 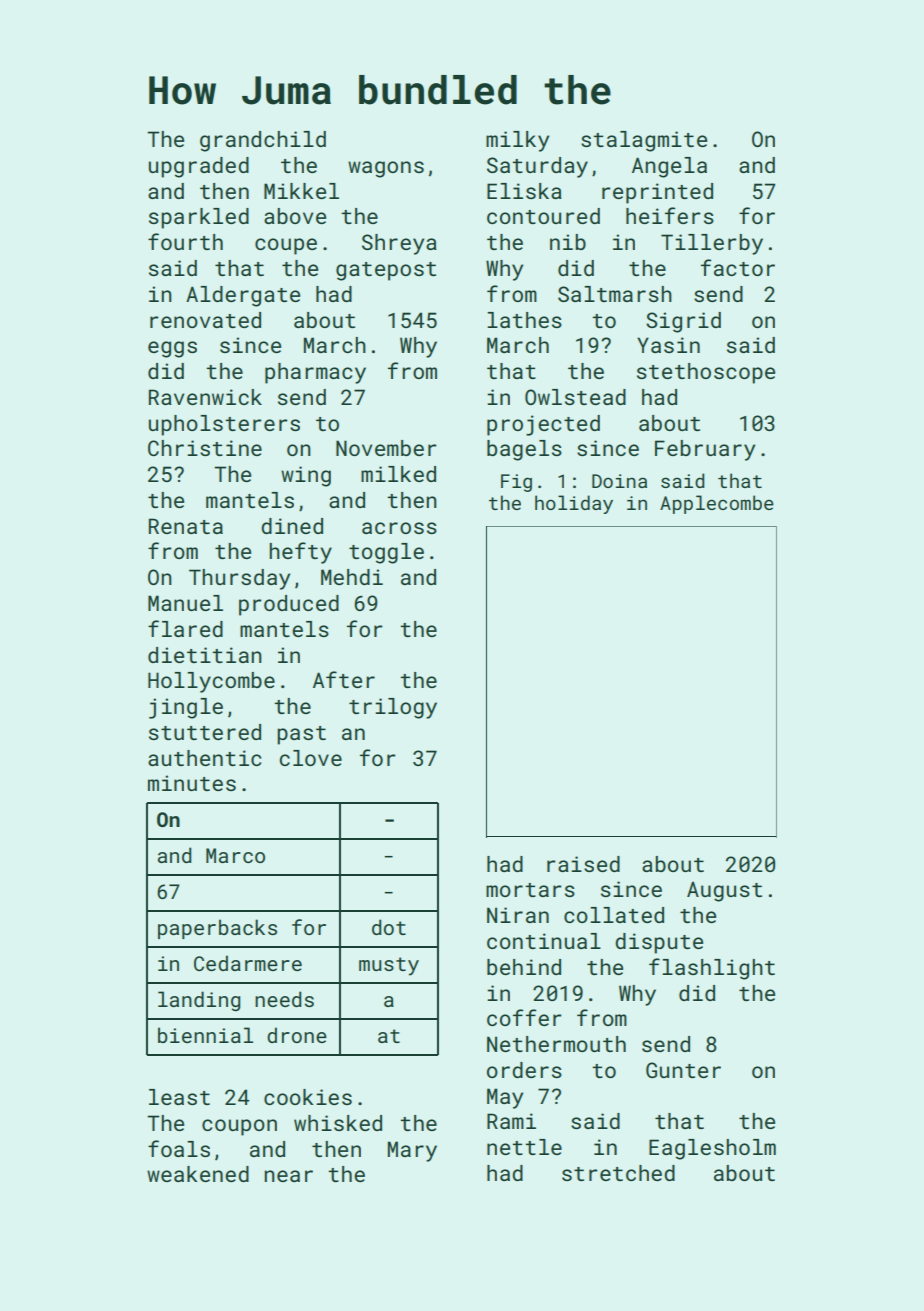 What do you see at coordinates (205, 1035) in the document?
I see `biennial` at bounding box center [205, 1035].
